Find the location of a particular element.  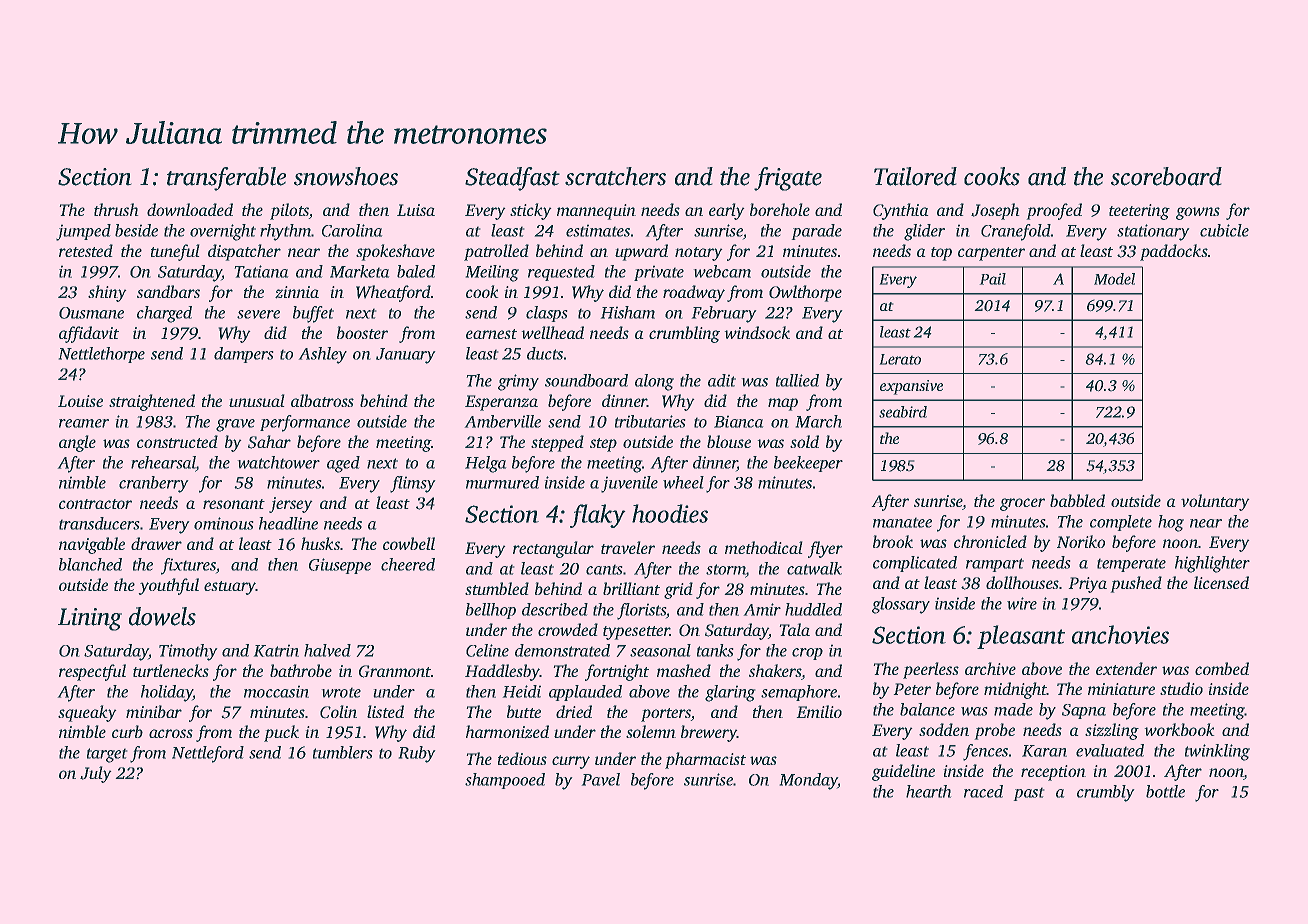

dispatcher is located at coordinates (244, 252).
